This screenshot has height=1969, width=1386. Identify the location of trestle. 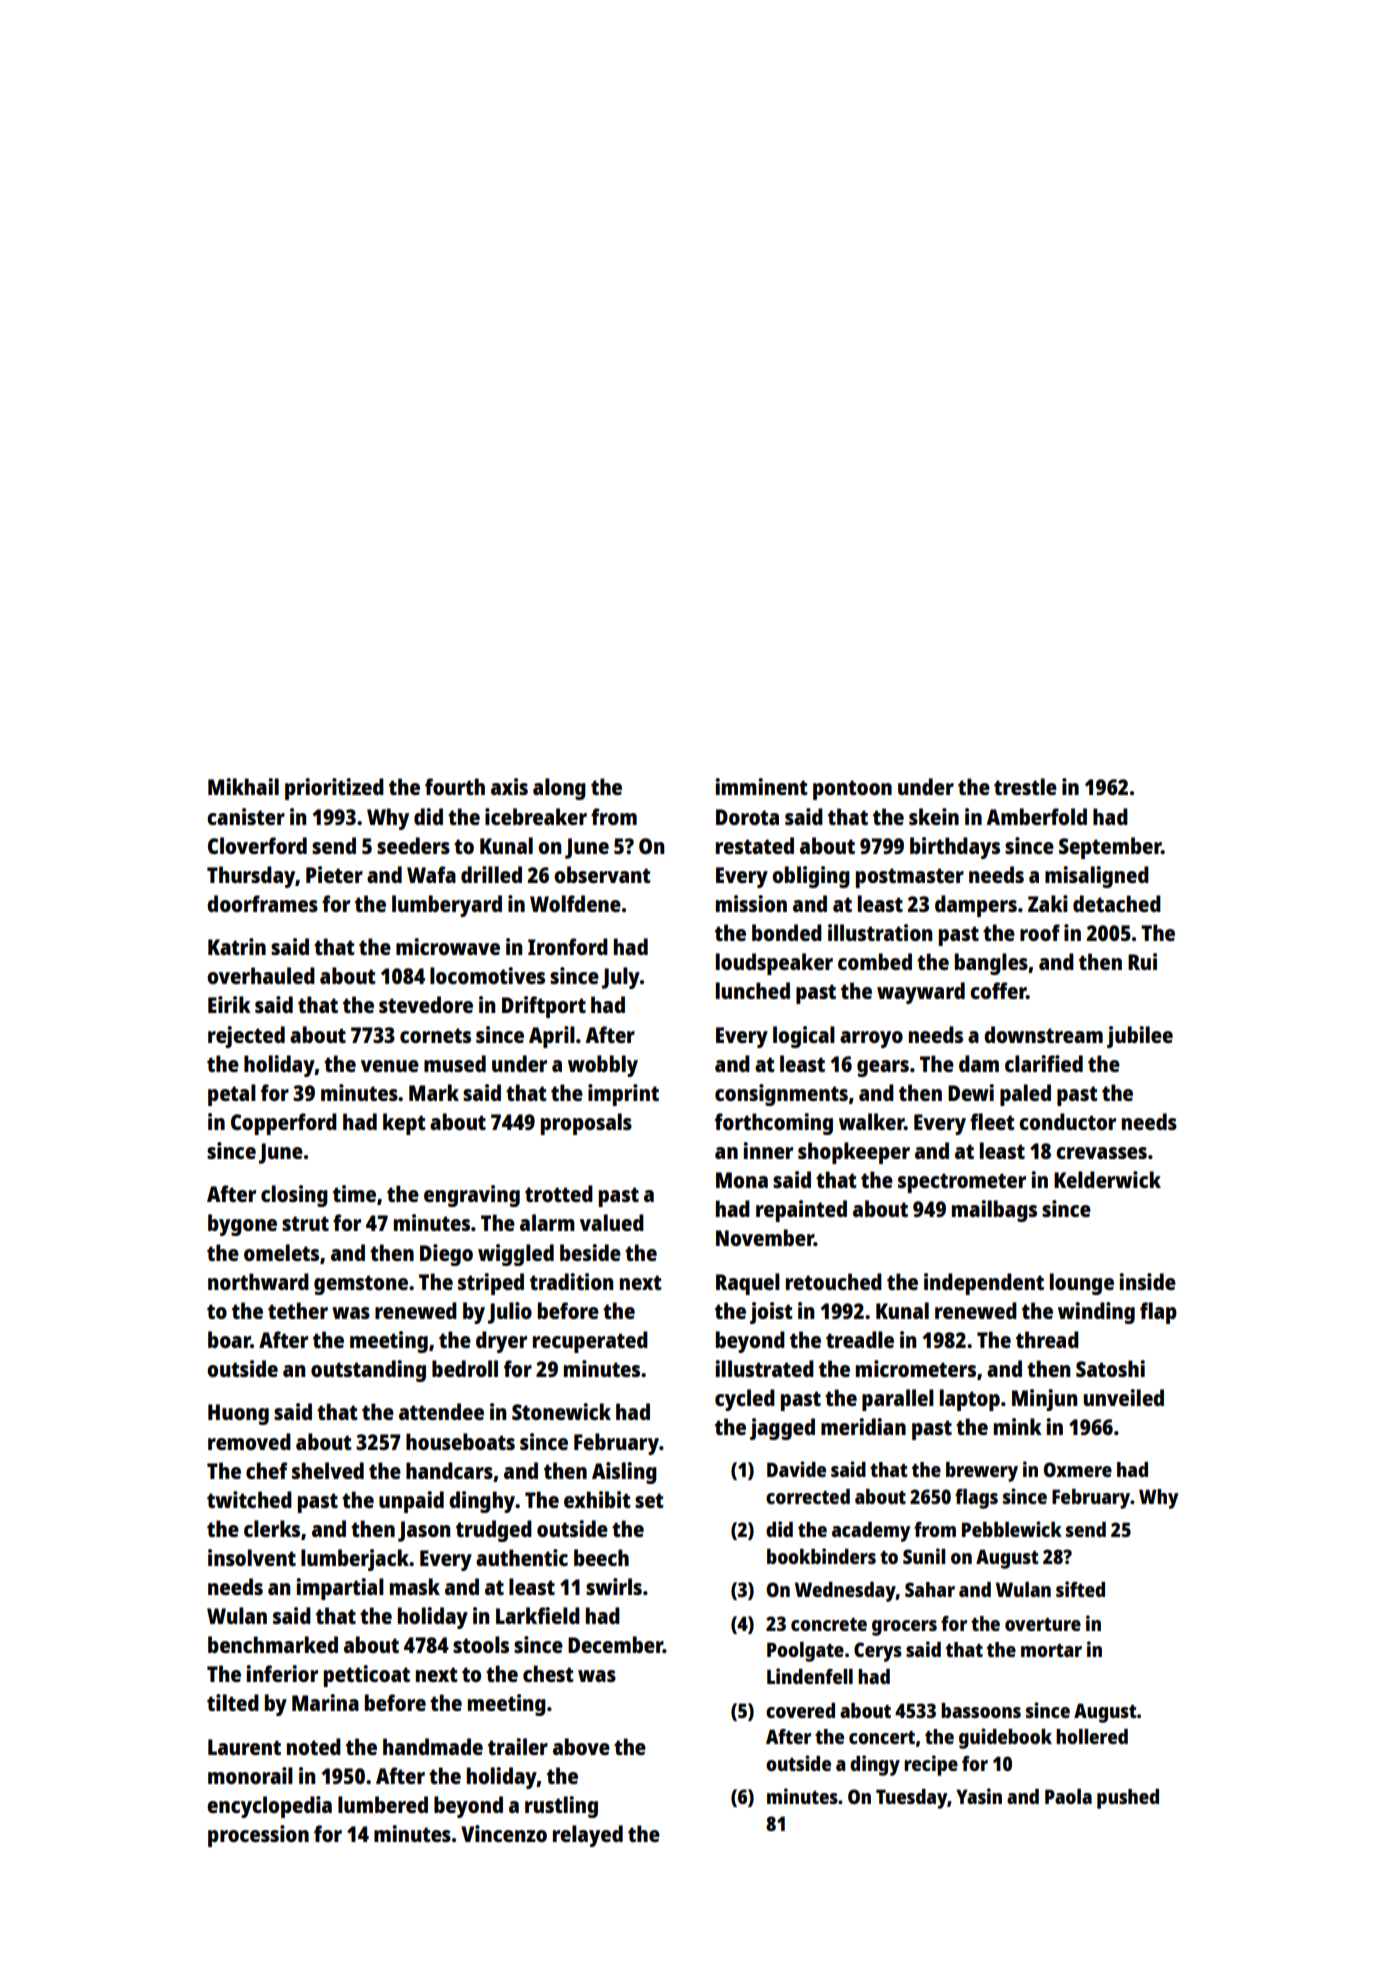
(1025, 786).
